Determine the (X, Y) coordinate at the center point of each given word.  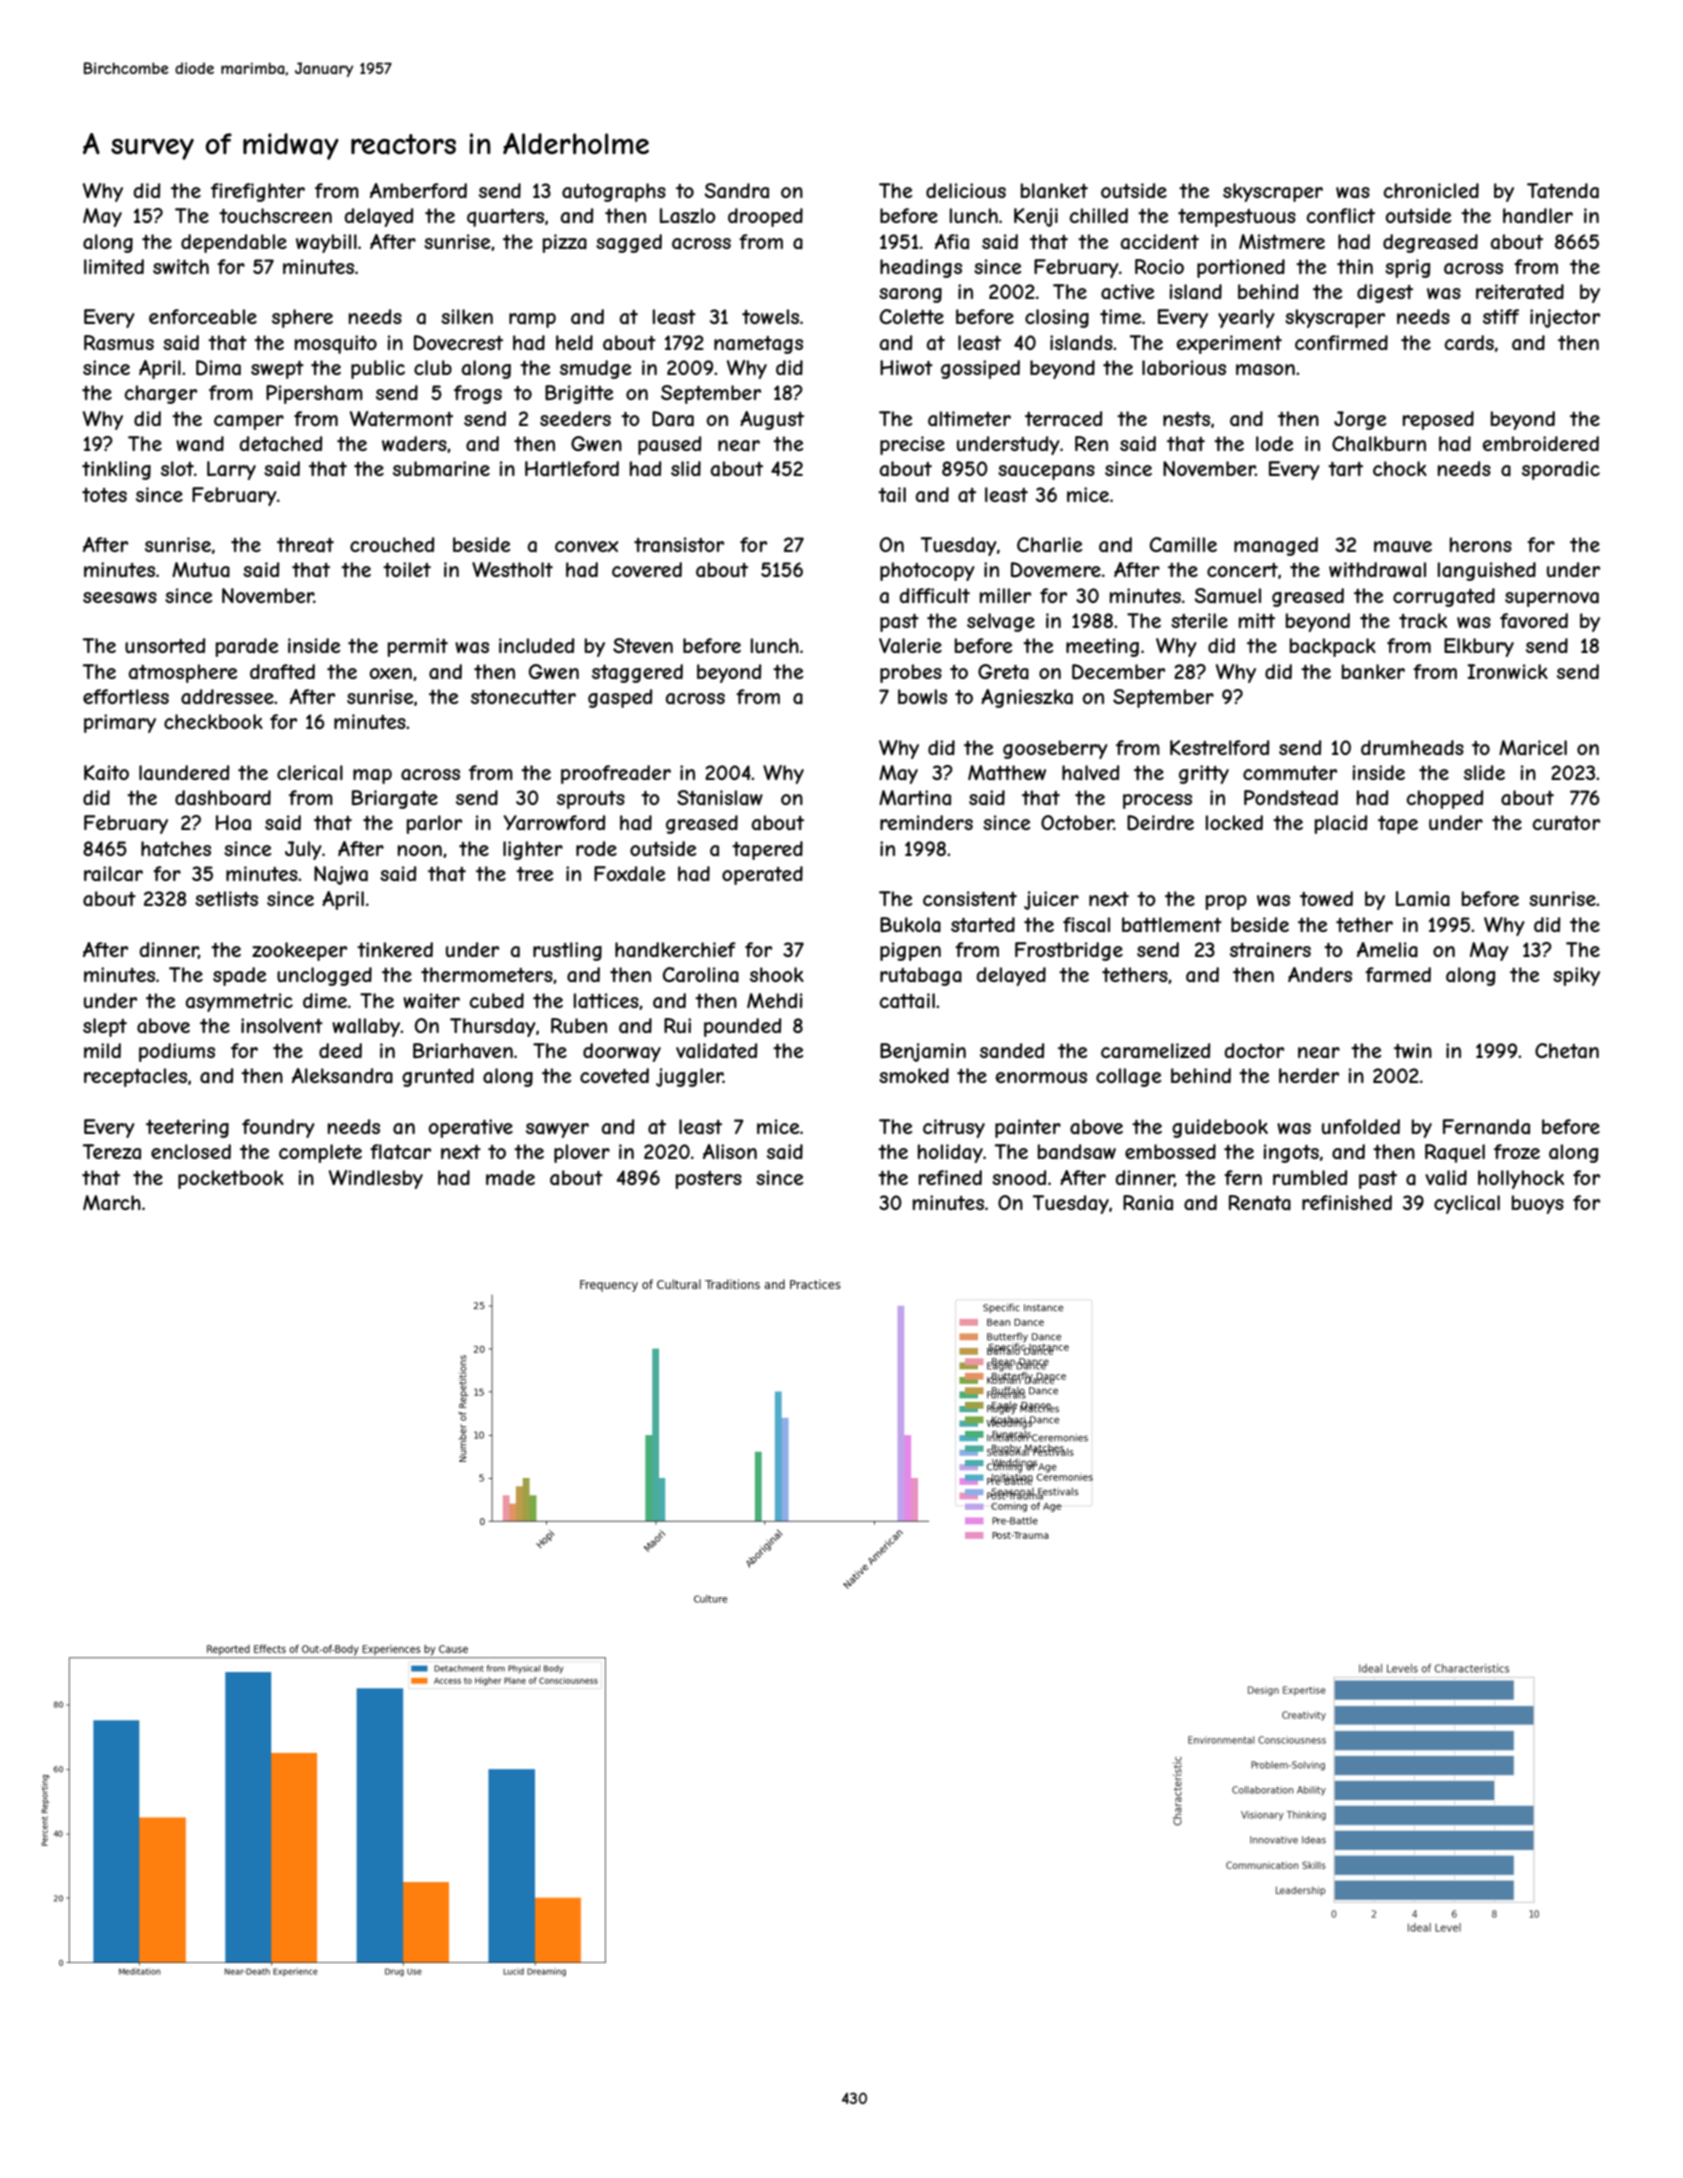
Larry (231, 470)
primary (120, 723)
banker (1373, 672)
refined (950, 1177)
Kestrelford (1219, 747)
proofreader (616, 774)
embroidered (1541, 443)
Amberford (418, 190)
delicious (966, 190)
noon (420, 850)
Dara (673, 419)
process (1157, 801)
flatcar (400, 1152)
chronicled (1431, 190)
